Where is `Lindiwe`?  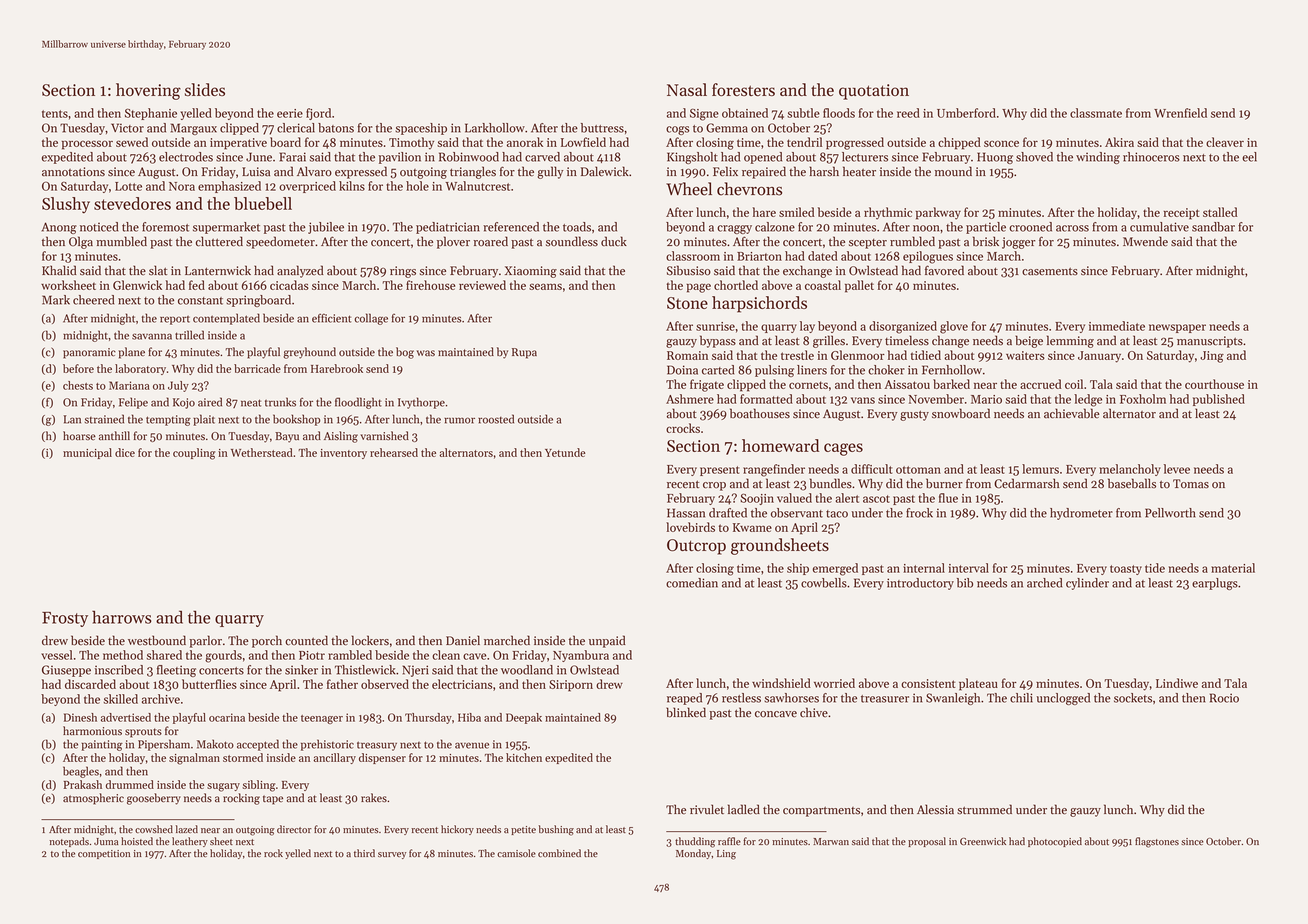 Lindiwe is located at coordinates (1177, 683).
